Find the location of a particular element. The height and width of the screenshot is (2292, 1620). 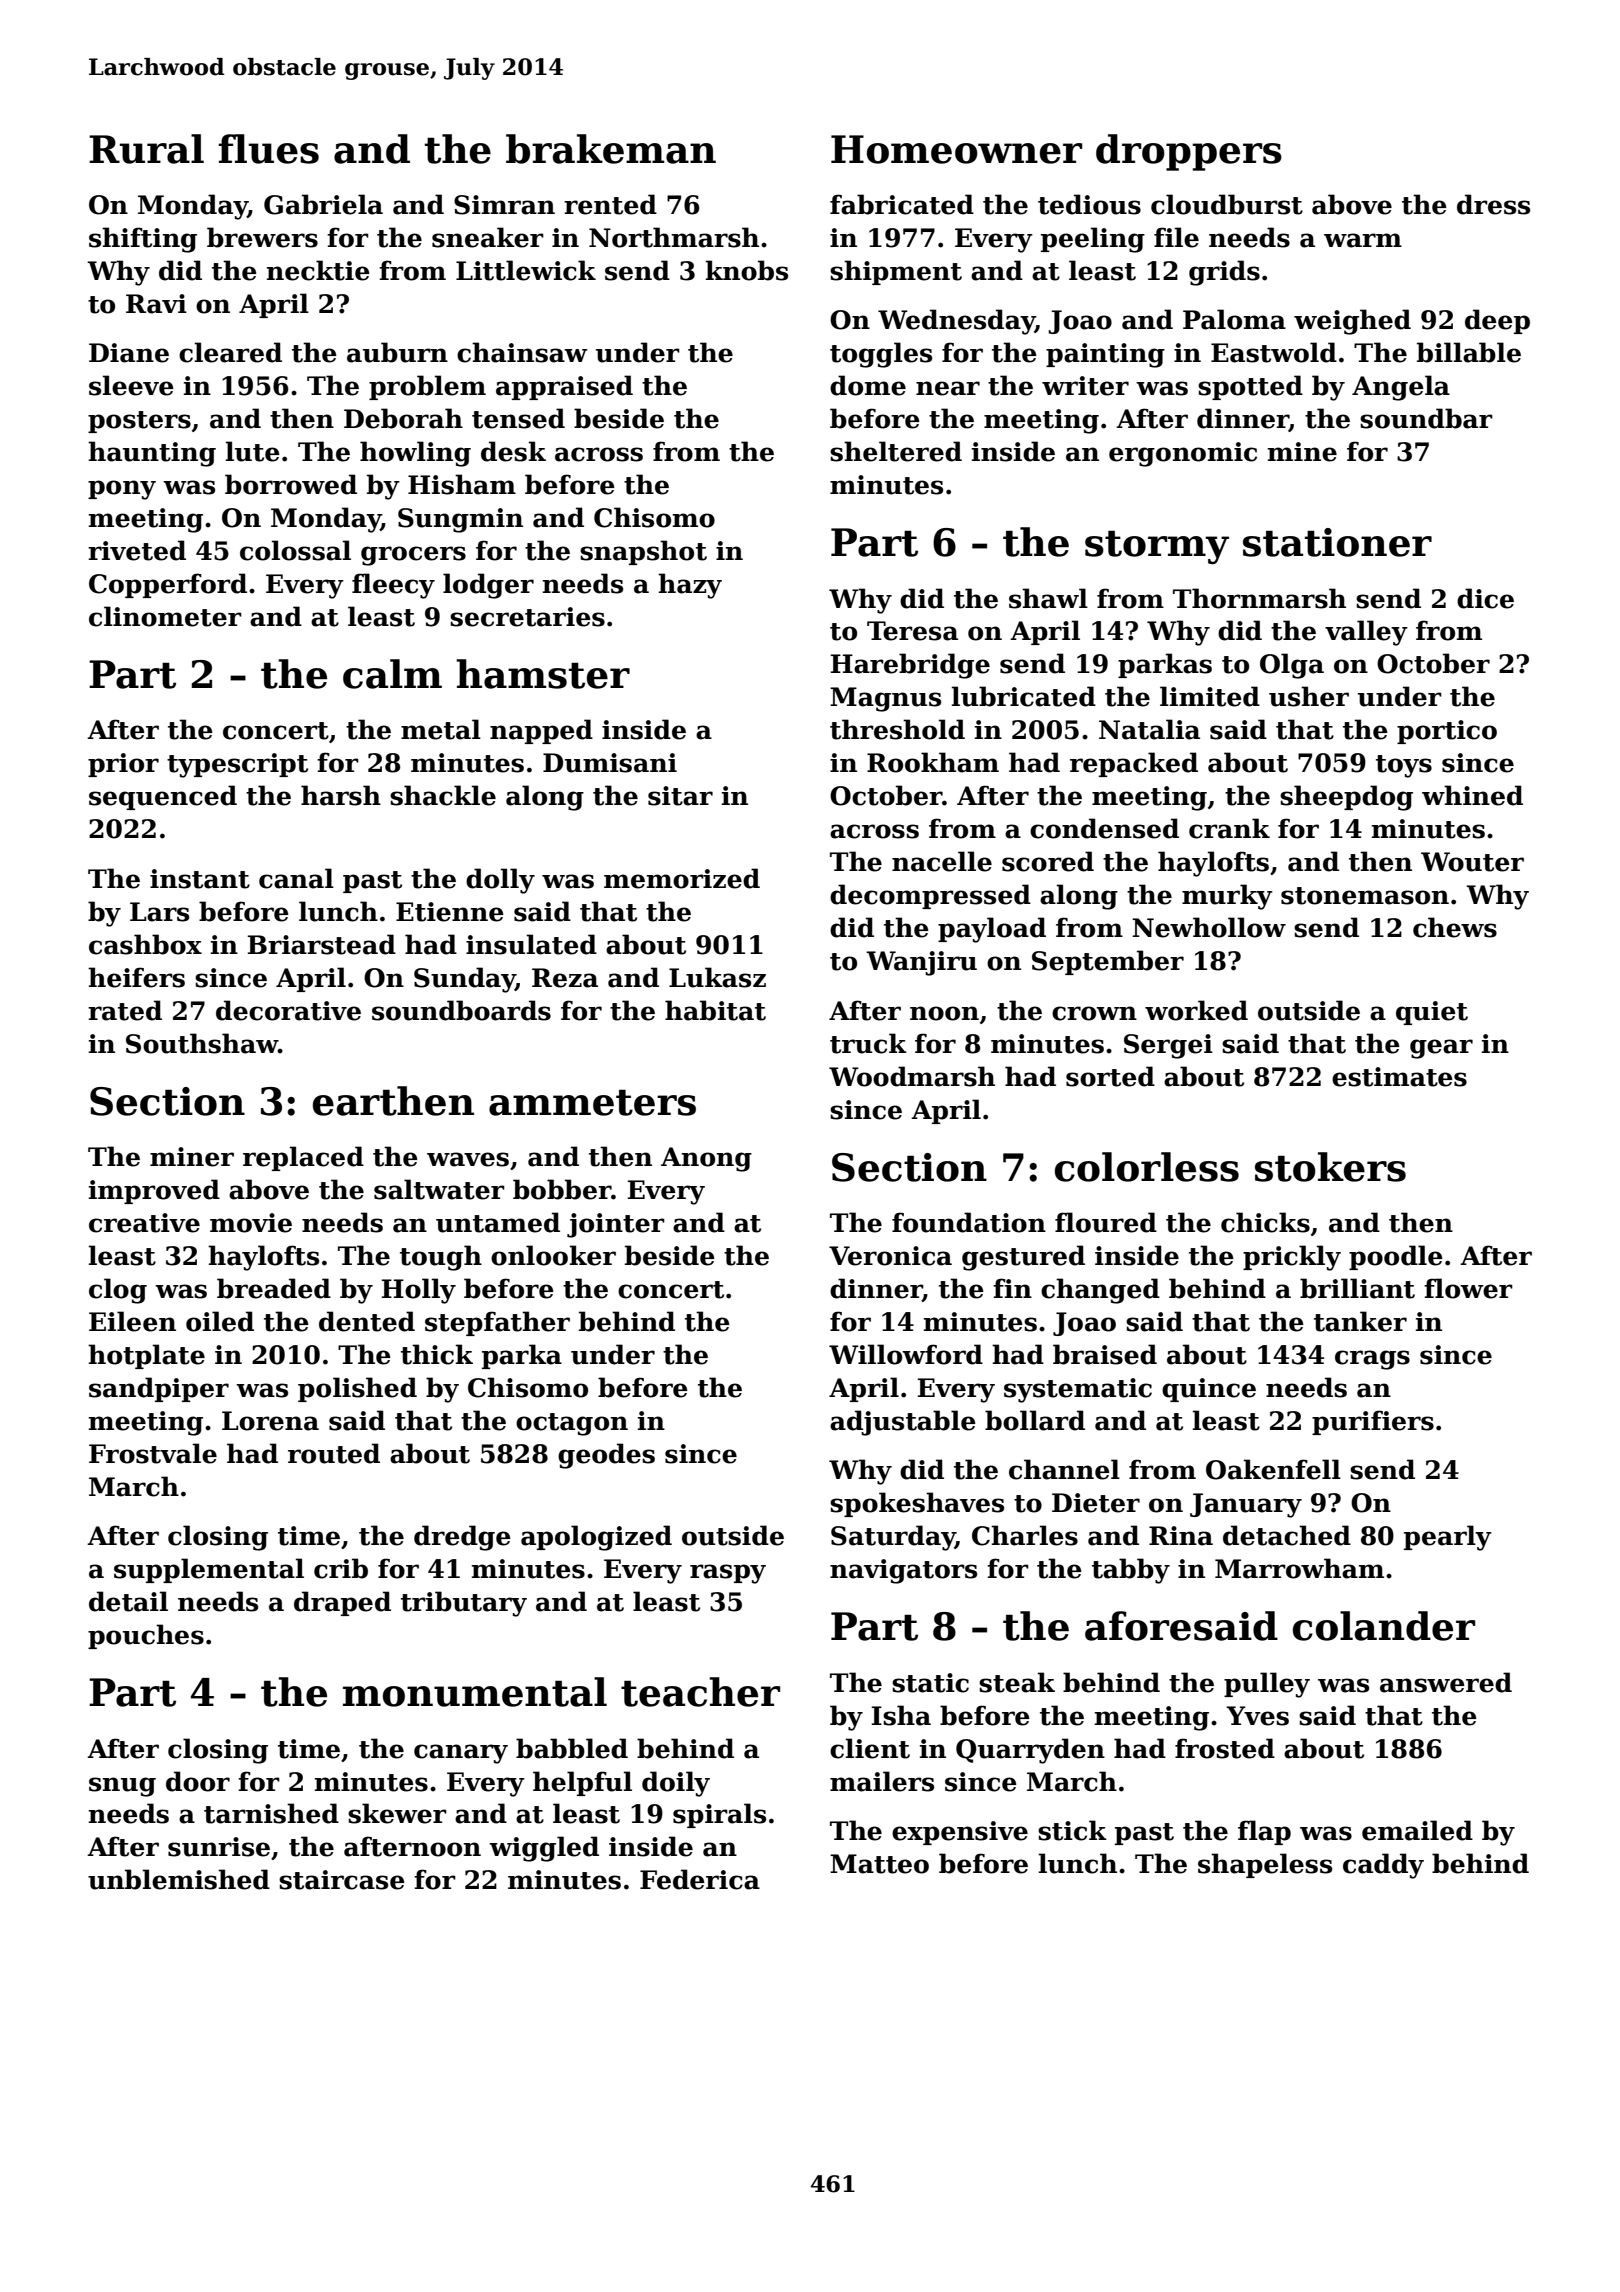

caddy is located at coordinates (1383, 1866).
